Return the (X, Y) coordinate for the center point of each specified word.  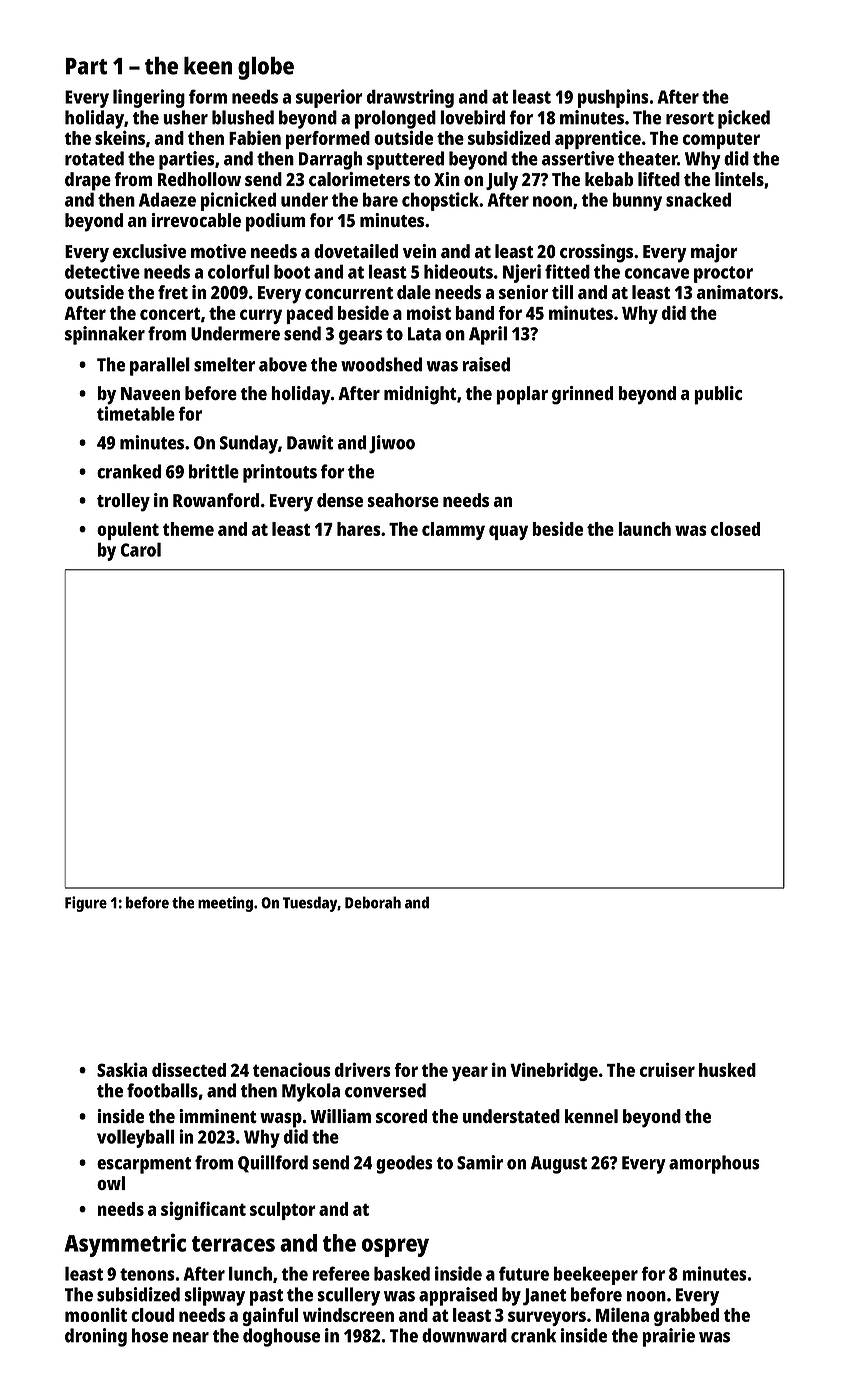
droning (96, 1337)
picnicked (238, 201)
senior (523, 292)
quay (508, 532)
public (718, 395)
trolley (123, 502)
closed (735, 529)
